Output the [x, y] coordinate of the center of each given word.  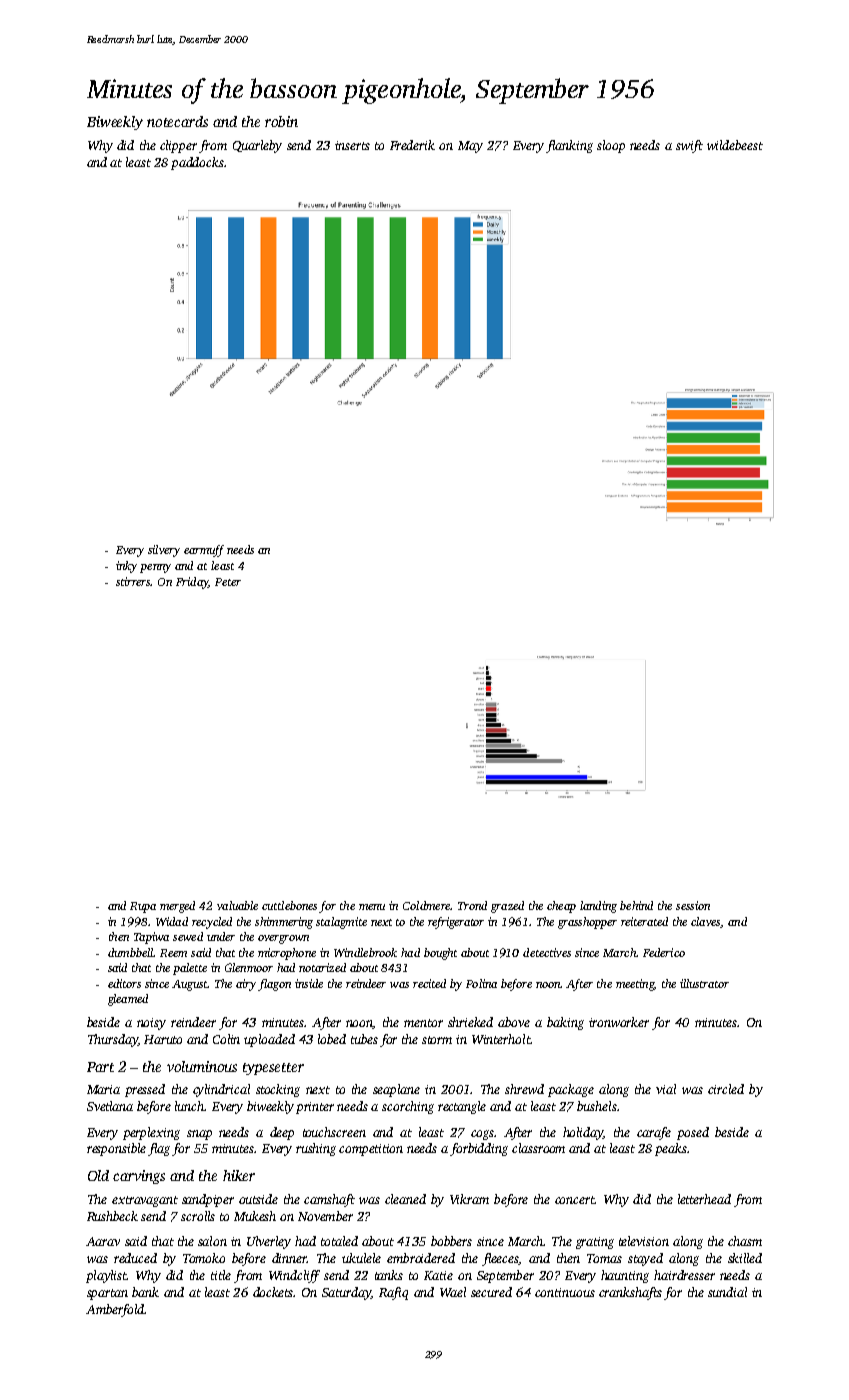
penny [155, 568]
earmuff [204, 551]
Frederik [412, 145]
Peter [228, 582]
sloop [611, 146]
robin [281, 121]
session [693, 905]
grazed [507, 907]
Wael [453, 1292]
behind [636, 905]
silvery [164, 551]
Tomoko [204, 1258]
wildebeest [735, 145]
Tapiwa [151, 938]
